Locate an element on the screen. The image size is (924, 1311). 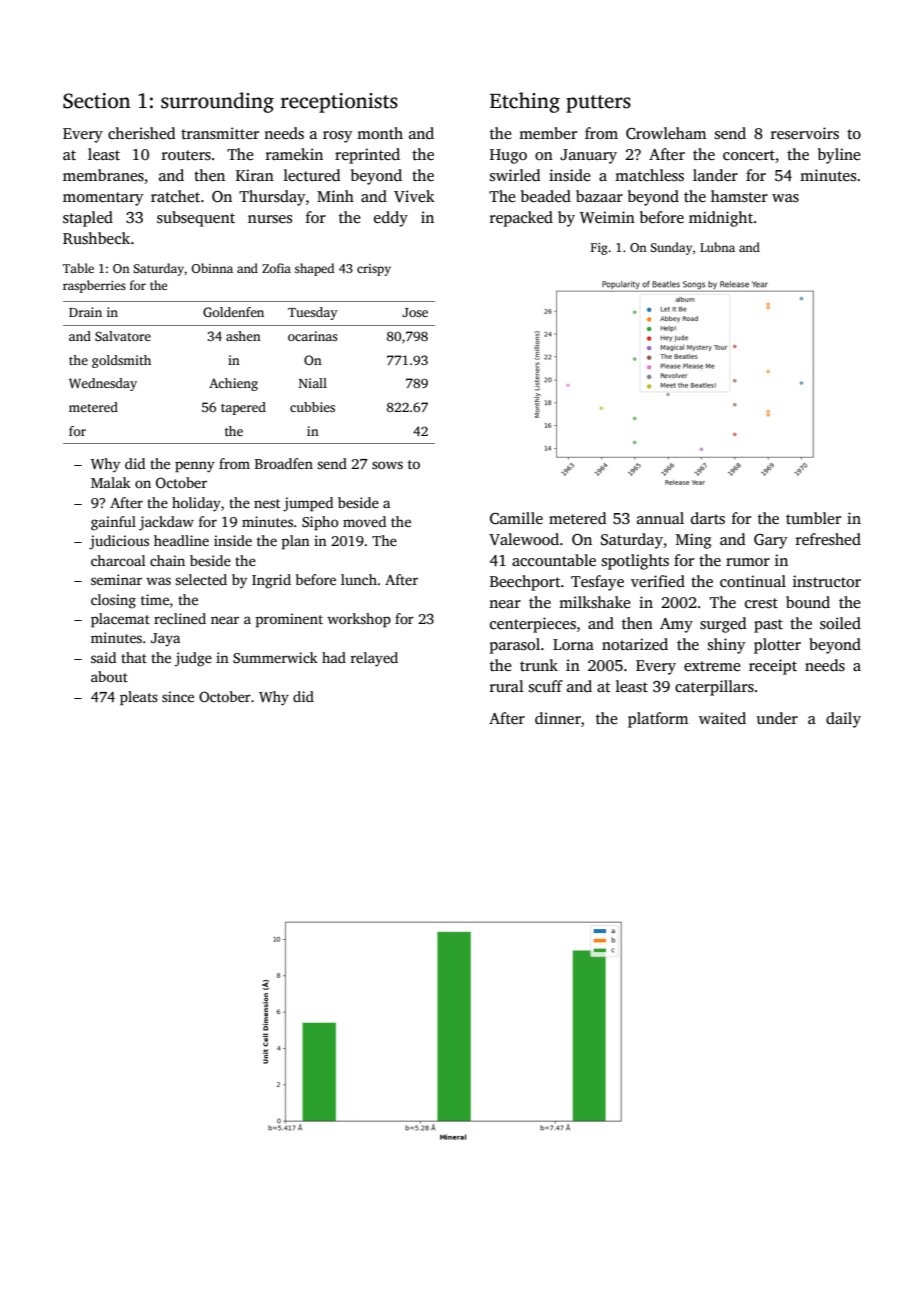
Etching is located at coordinates (525, 102).
